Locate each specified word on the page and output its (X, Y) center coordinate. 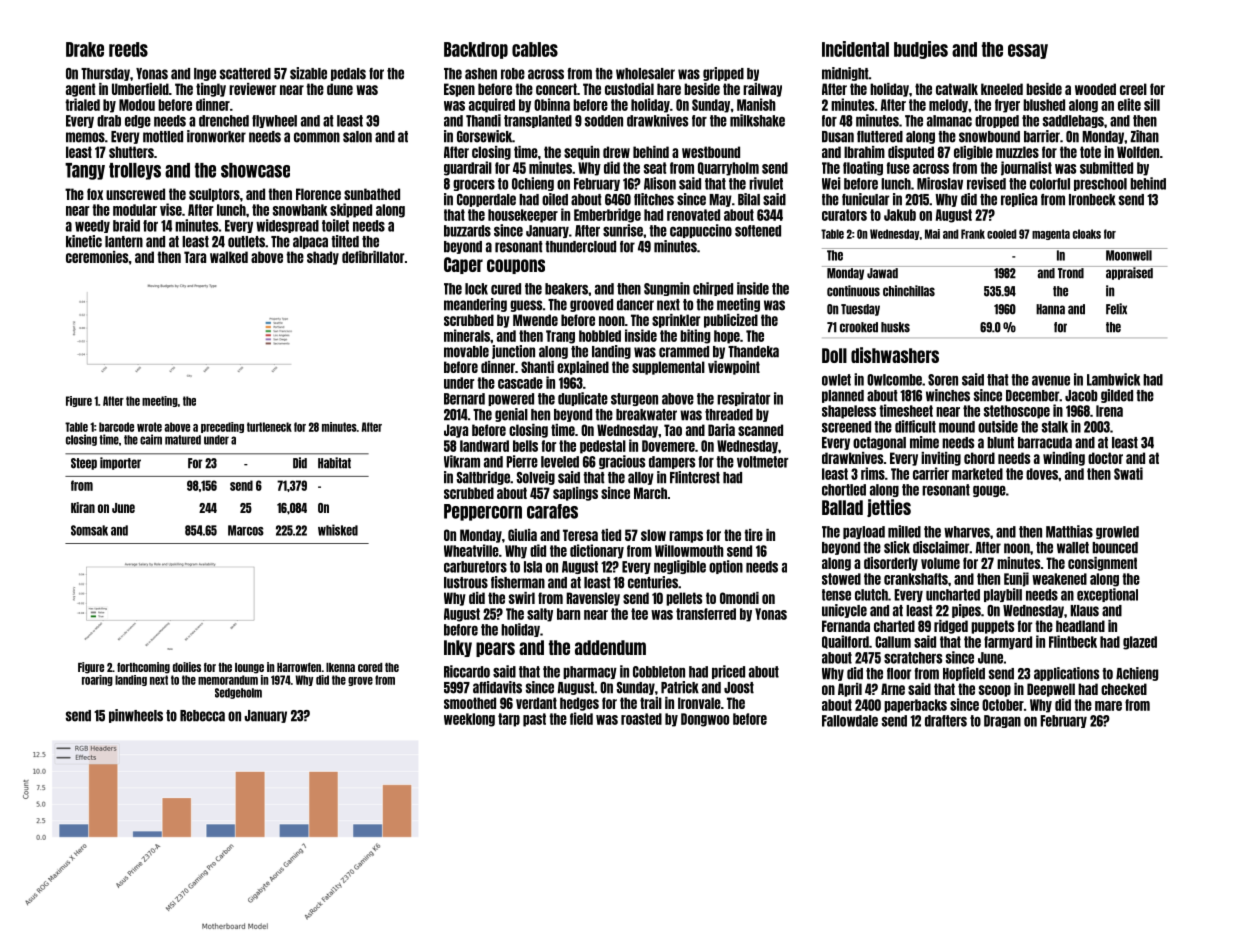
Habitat (334, 463)
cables (535, 49)
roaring (97, 680)
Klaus (1084, 611)
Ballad (842, 507)
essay (1028, 51)
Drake (85, 49)
